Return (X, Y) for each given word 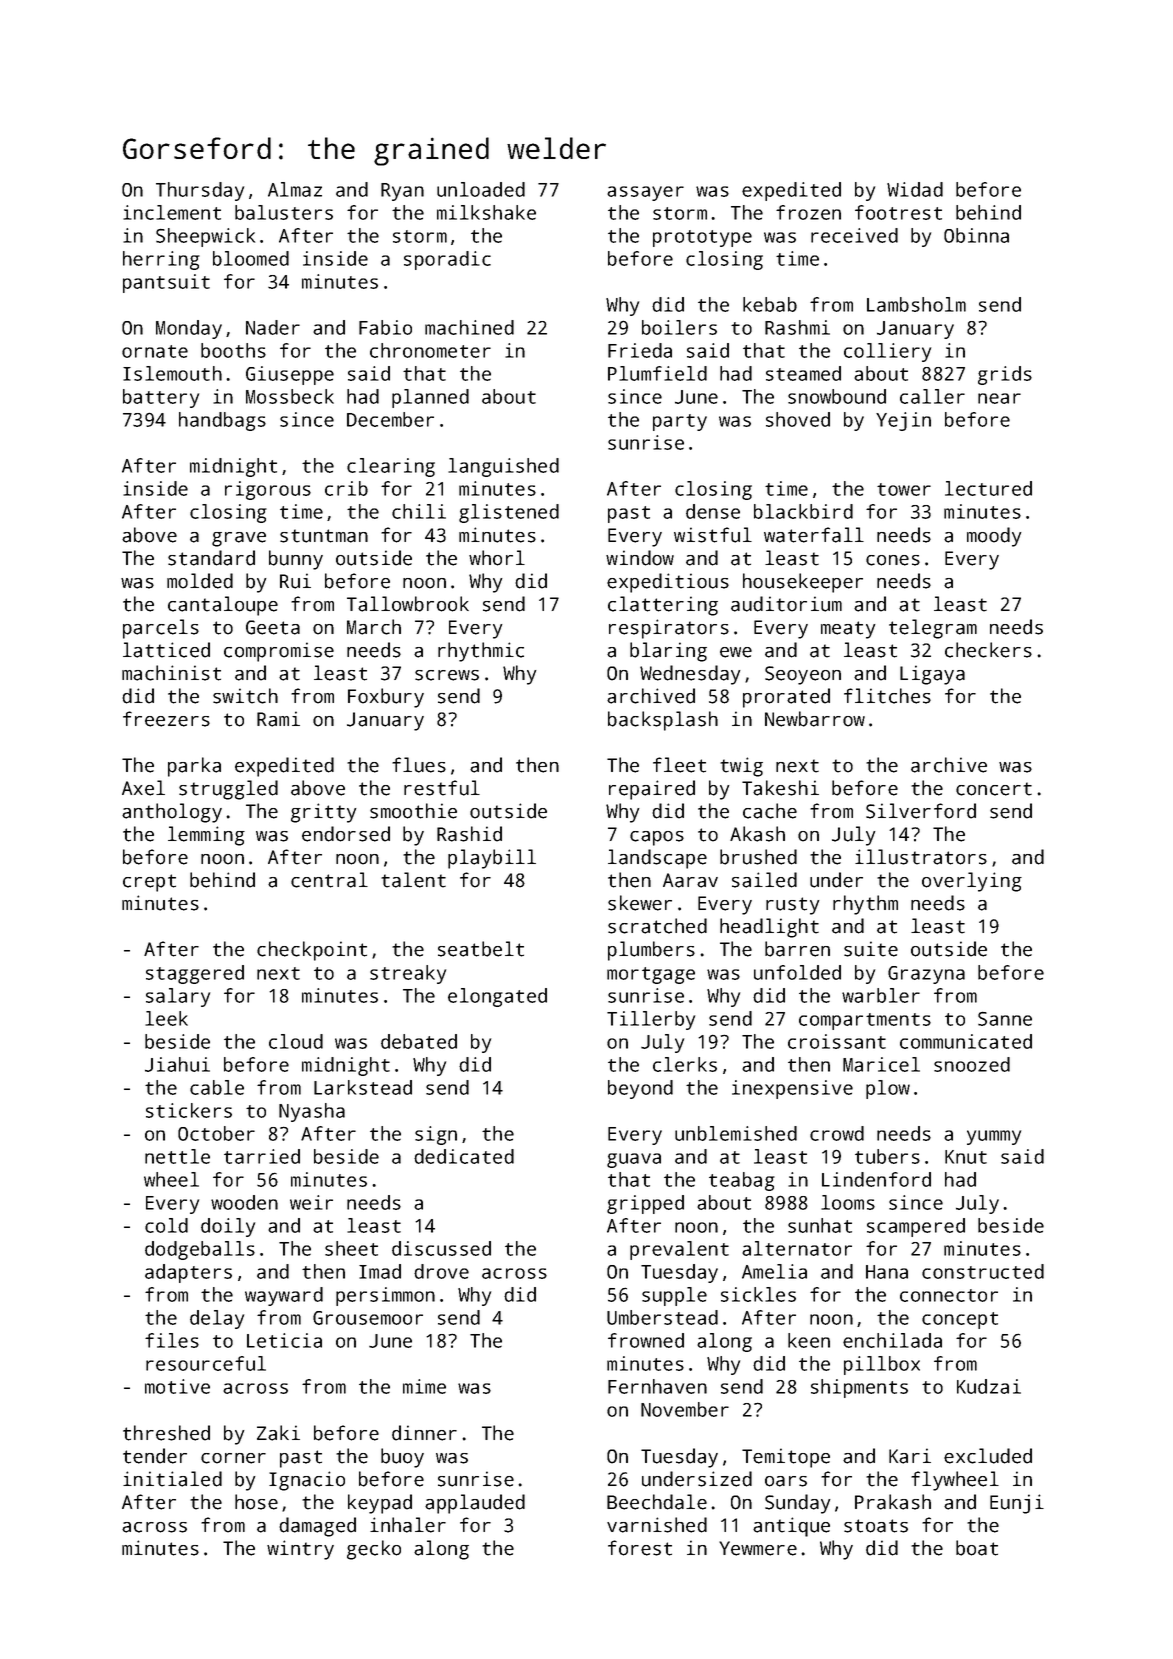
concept (960, 1320)
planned (430, 398)
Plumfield (657, 373)
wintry (300, 1550)
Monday (189, 329)
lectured (988, 488)
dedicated (464, 1156)
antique (791, 1527)
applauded (475, 1504)
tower (904, 489)
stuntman (324, 536)
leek (166, 1018)
